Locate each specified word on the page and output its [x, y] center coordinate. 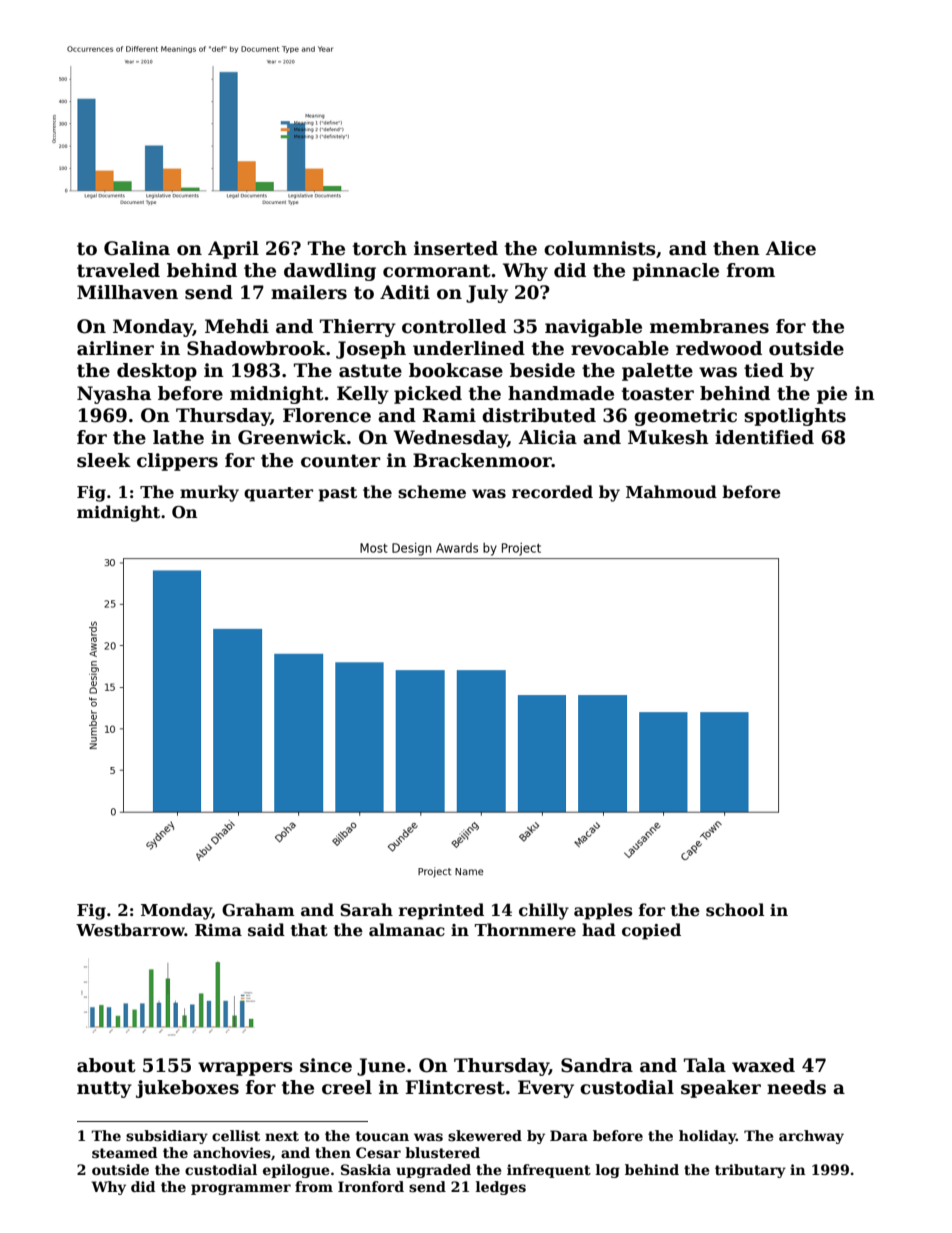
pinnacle [676, 272]
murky [209, 493]
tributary [750, 1171]
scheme [432, 492]
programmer [241, 1189]
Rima [218, 930]
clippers [177, 462]
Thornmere [525, 930]
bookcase [456, 370]
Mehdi [237, 326]
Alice [791, 248]
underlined [469, 348]
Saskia [366, 1169]
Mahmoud [671, 491]
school [735, 910]
